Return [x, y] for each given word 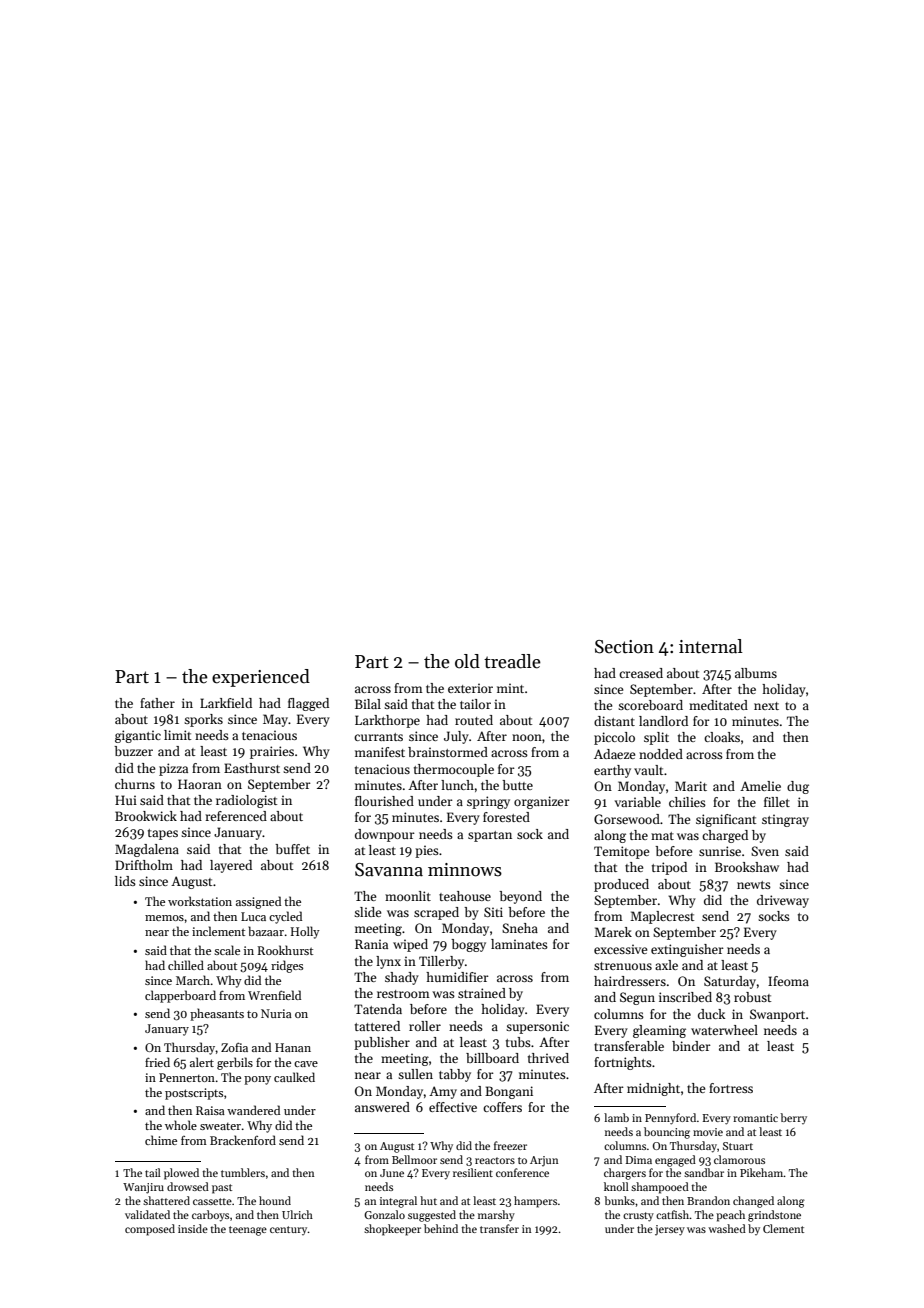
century [289, 1230]
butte [517, 785]
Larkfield [226, 703]
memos [164, 918]
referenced [236, 816]
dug [798, 787]
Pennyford [670, 1119]
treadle [512, 661]
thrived [548, 1058]
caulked [294, 1077]
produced [621, 885]
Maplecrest [662, 917]
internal [711, 646]
